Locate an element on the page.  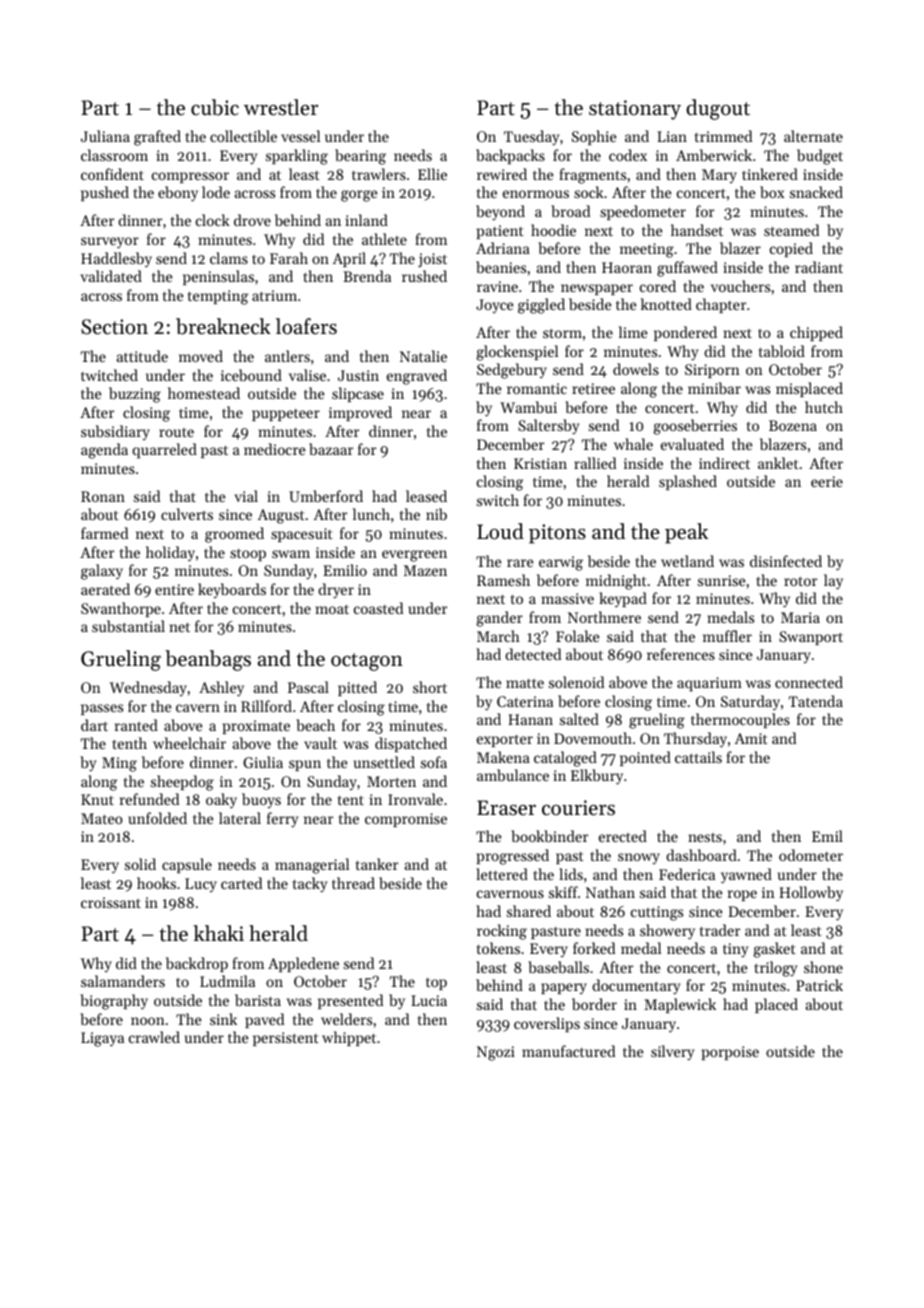
loafers is located at coordinates (306, 326).
